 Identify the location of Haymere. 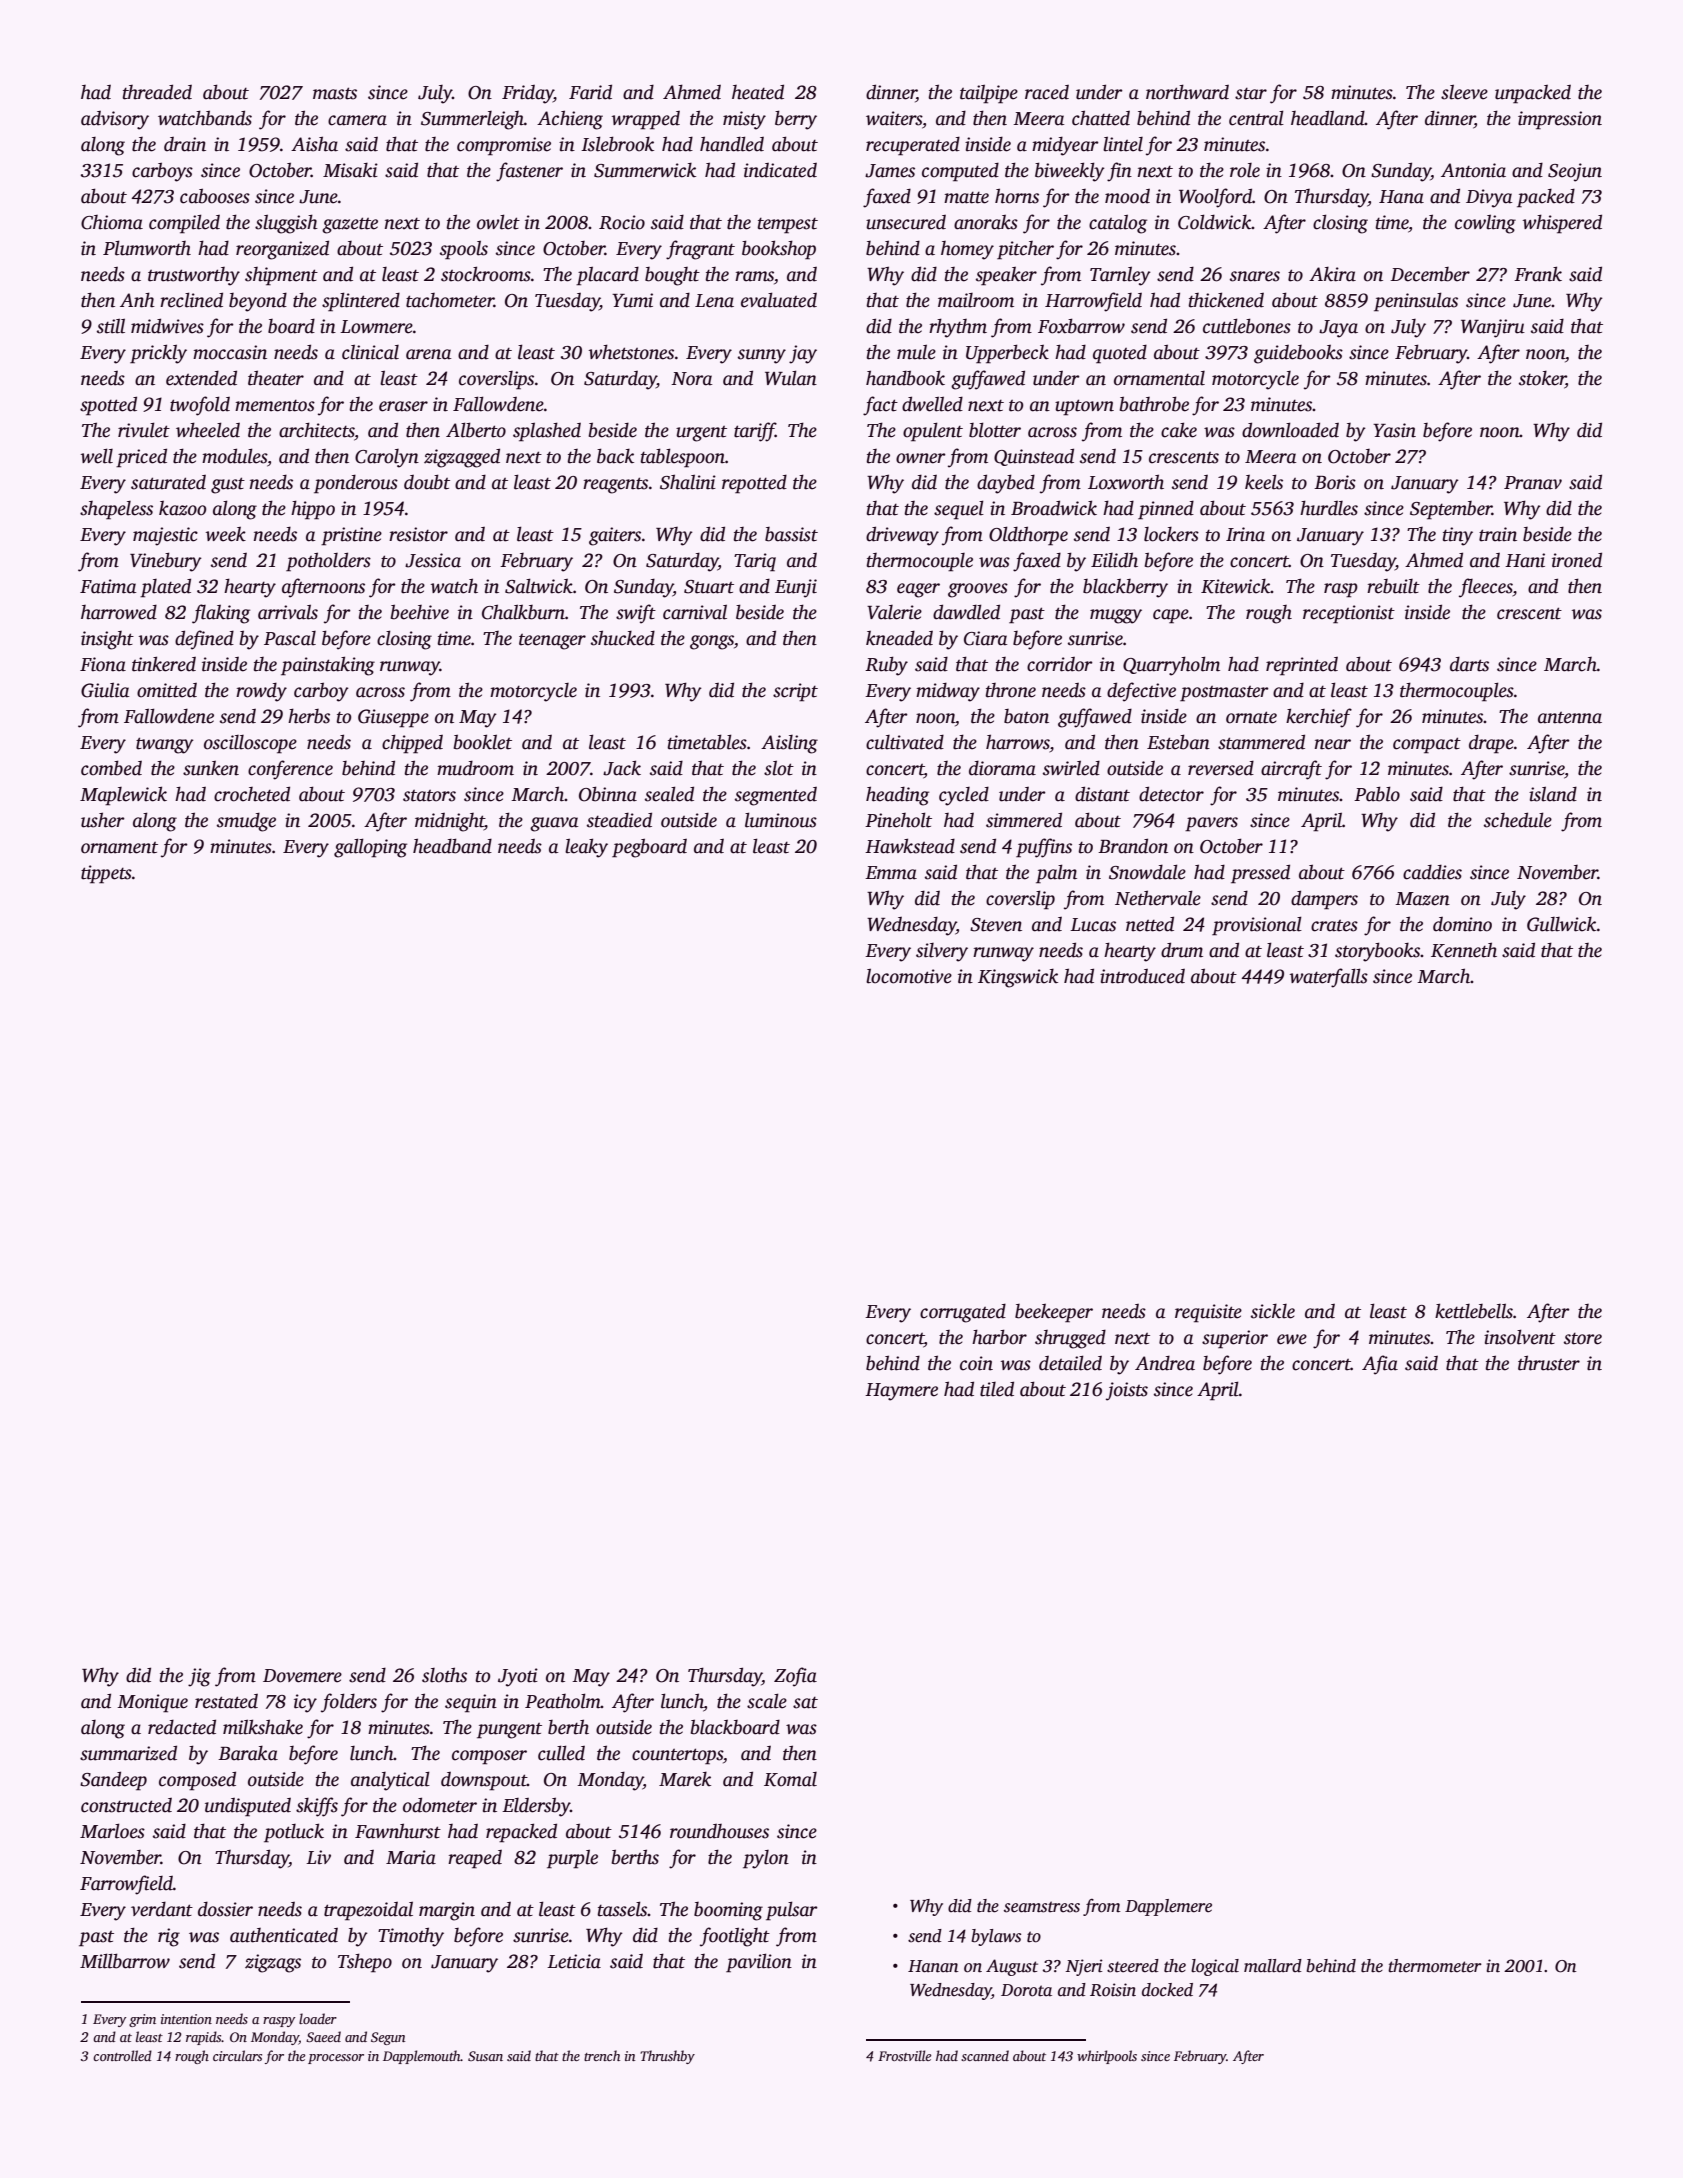
(901, 1392).
